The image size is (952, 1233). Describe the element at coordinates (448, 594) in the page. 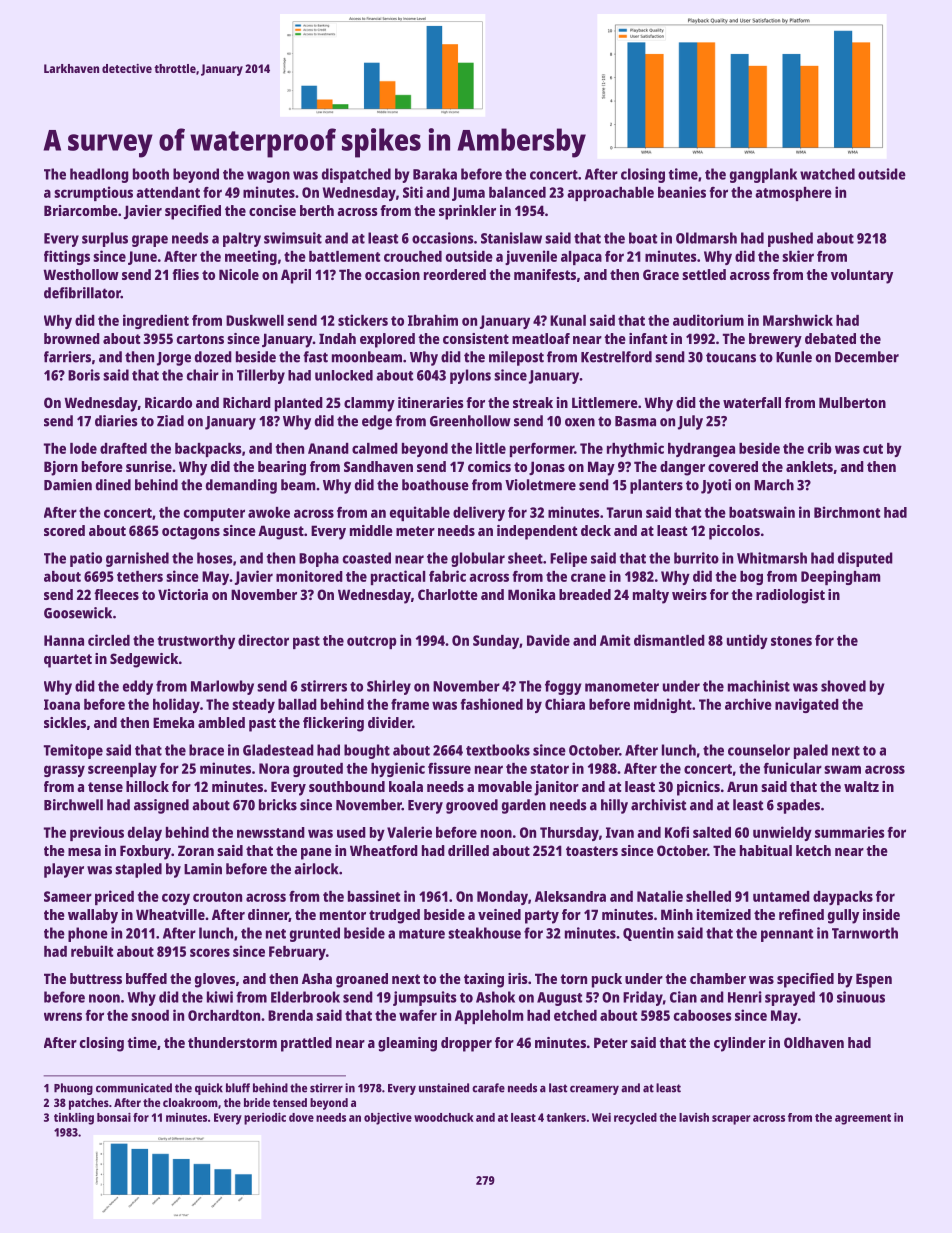

I see `Charlotte` at that location.
